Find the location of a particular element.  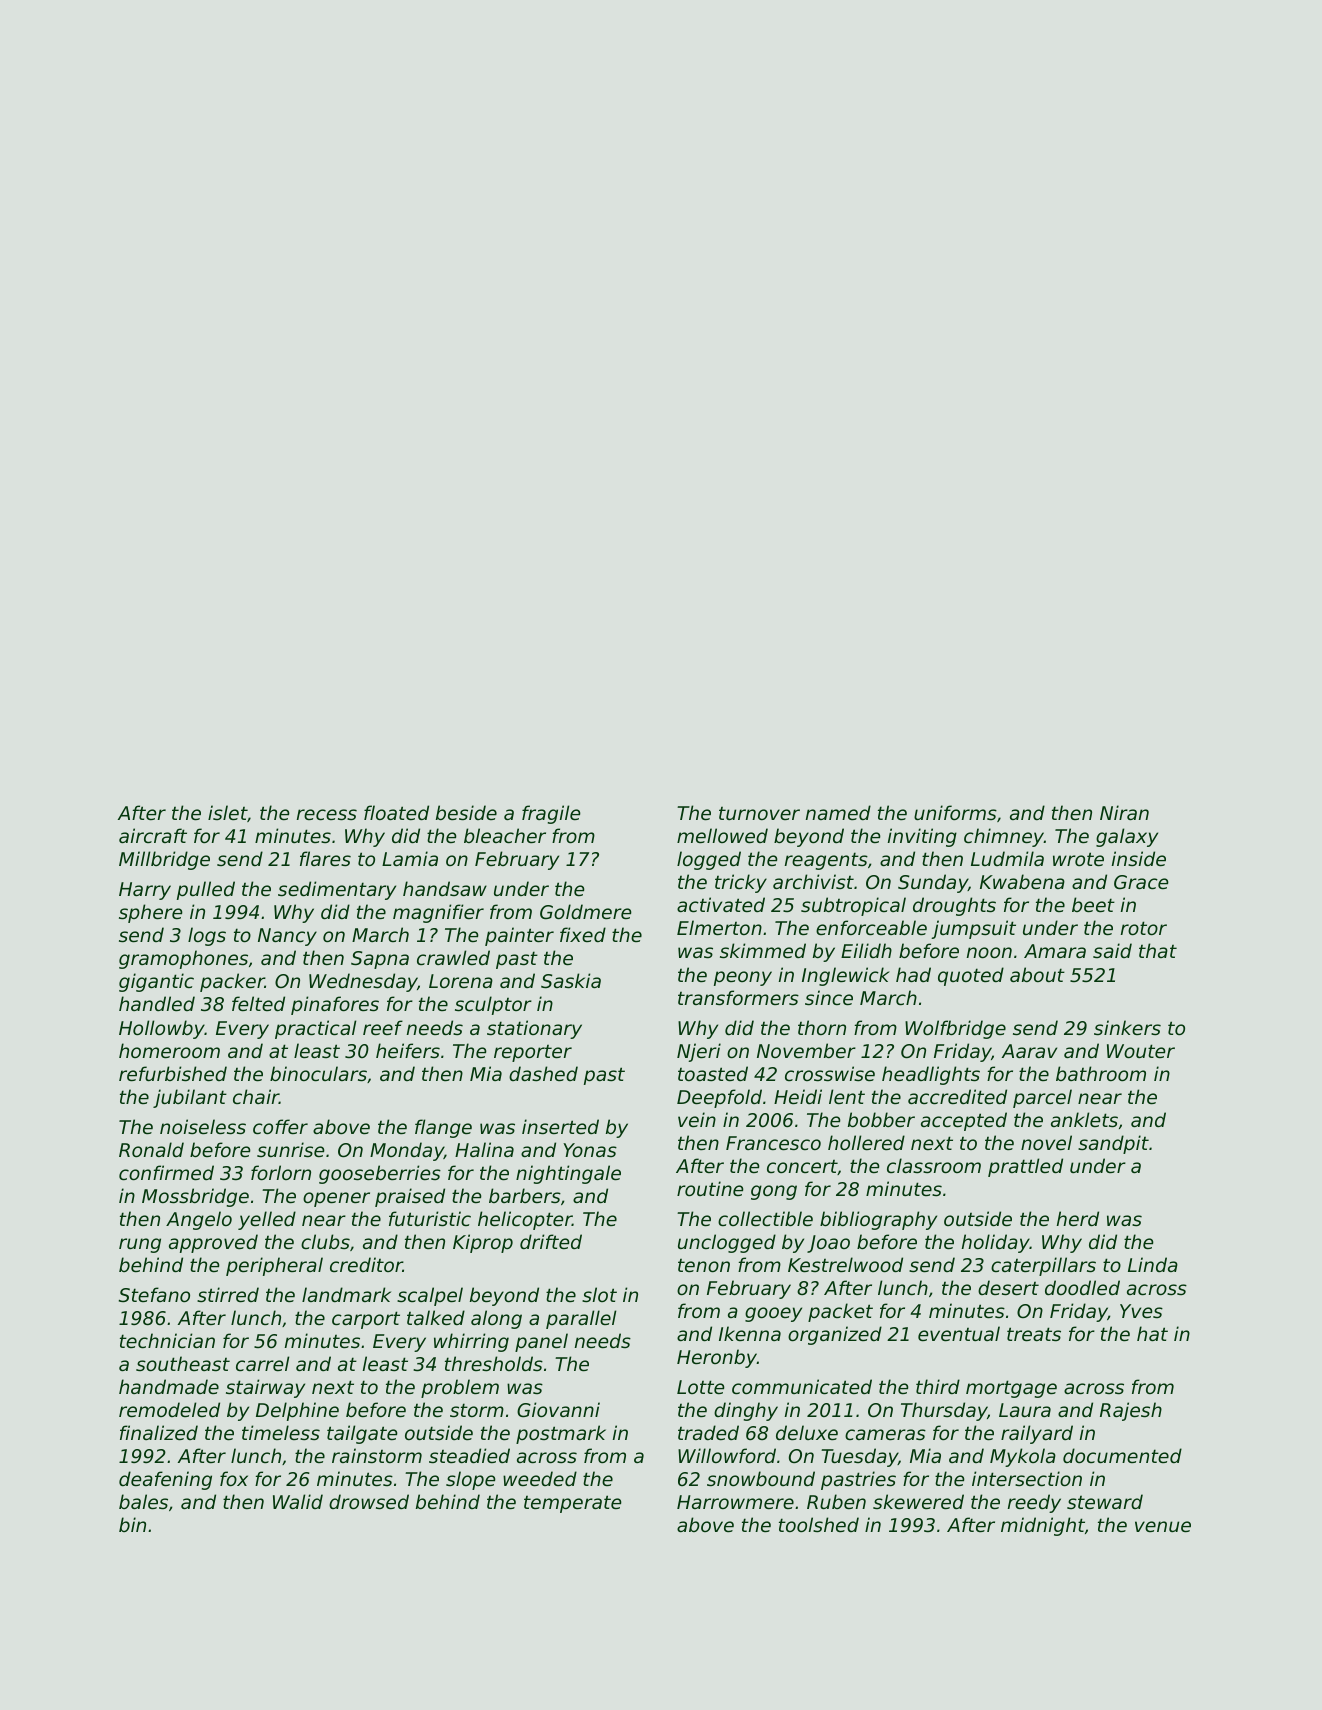

reporter is located at coordinates (533, 1053).
